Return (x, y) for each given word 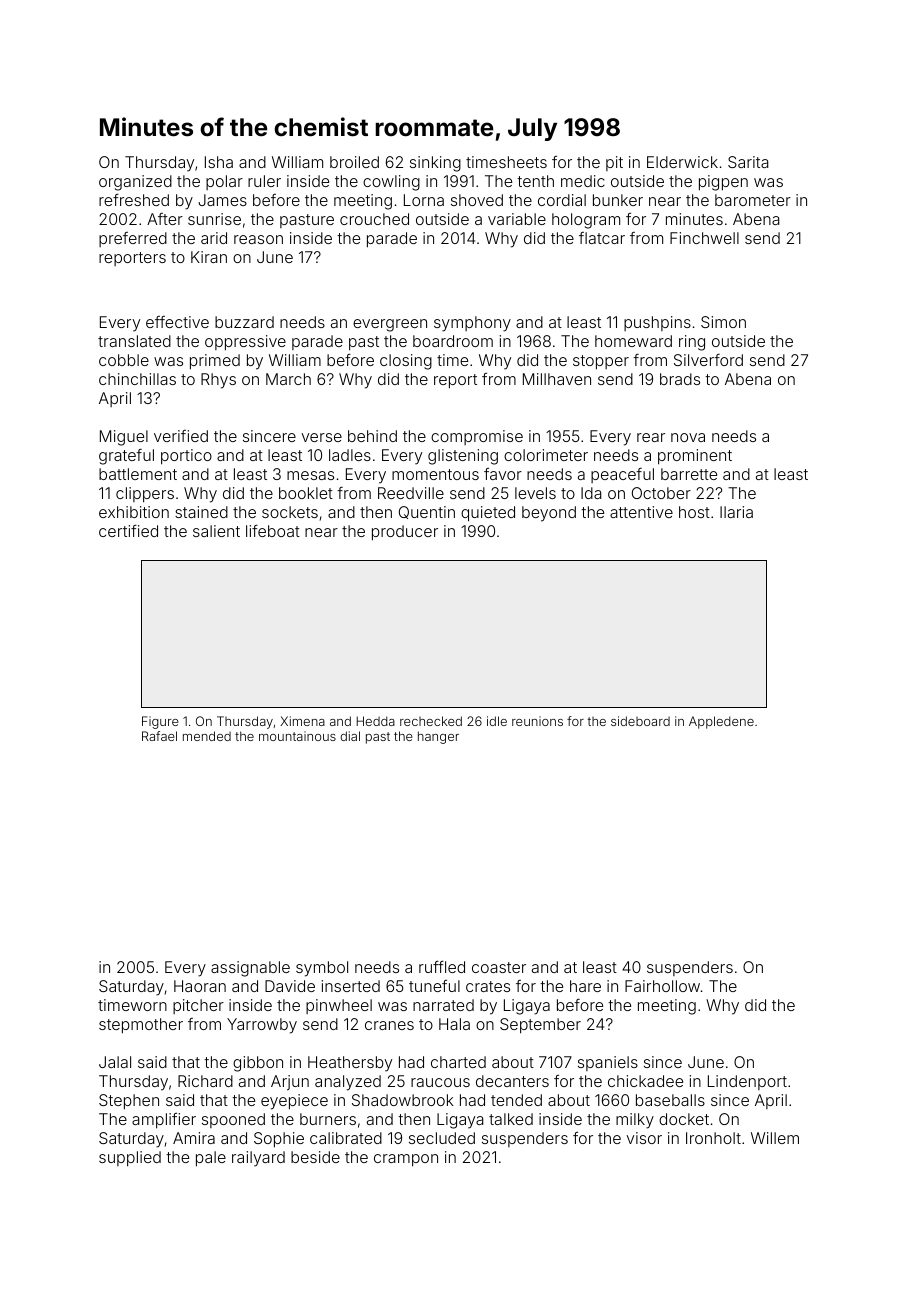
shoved (477, 200)
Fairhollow (662, 986)
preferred (133, 239)
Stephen (129, 1102)
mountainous (297, 736)
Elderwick (682, 162)
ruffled (442, 966)
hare (585, 986)
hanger (438, 737)
